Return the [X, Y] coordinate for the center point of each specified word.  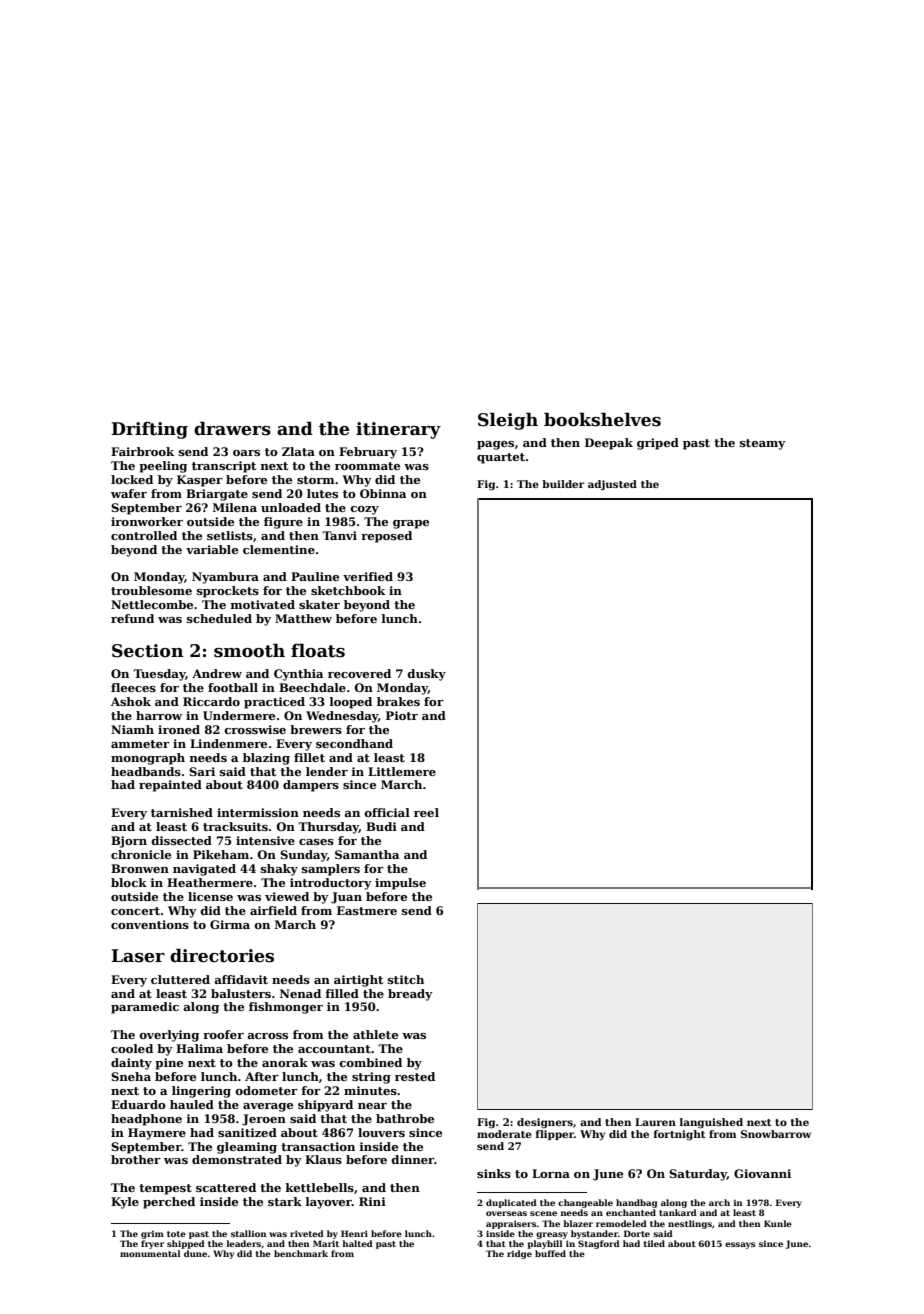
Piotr [402, 715]
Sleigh [508, 421]
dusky [426, 675]
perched [169, 1203]
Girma [230, 924]
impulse [400, 884]
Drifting [149, 430]
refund [132, 618]
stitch [406, 979]
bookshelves [602, 419]
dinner [412, 1159]
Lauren [655, 1122]
